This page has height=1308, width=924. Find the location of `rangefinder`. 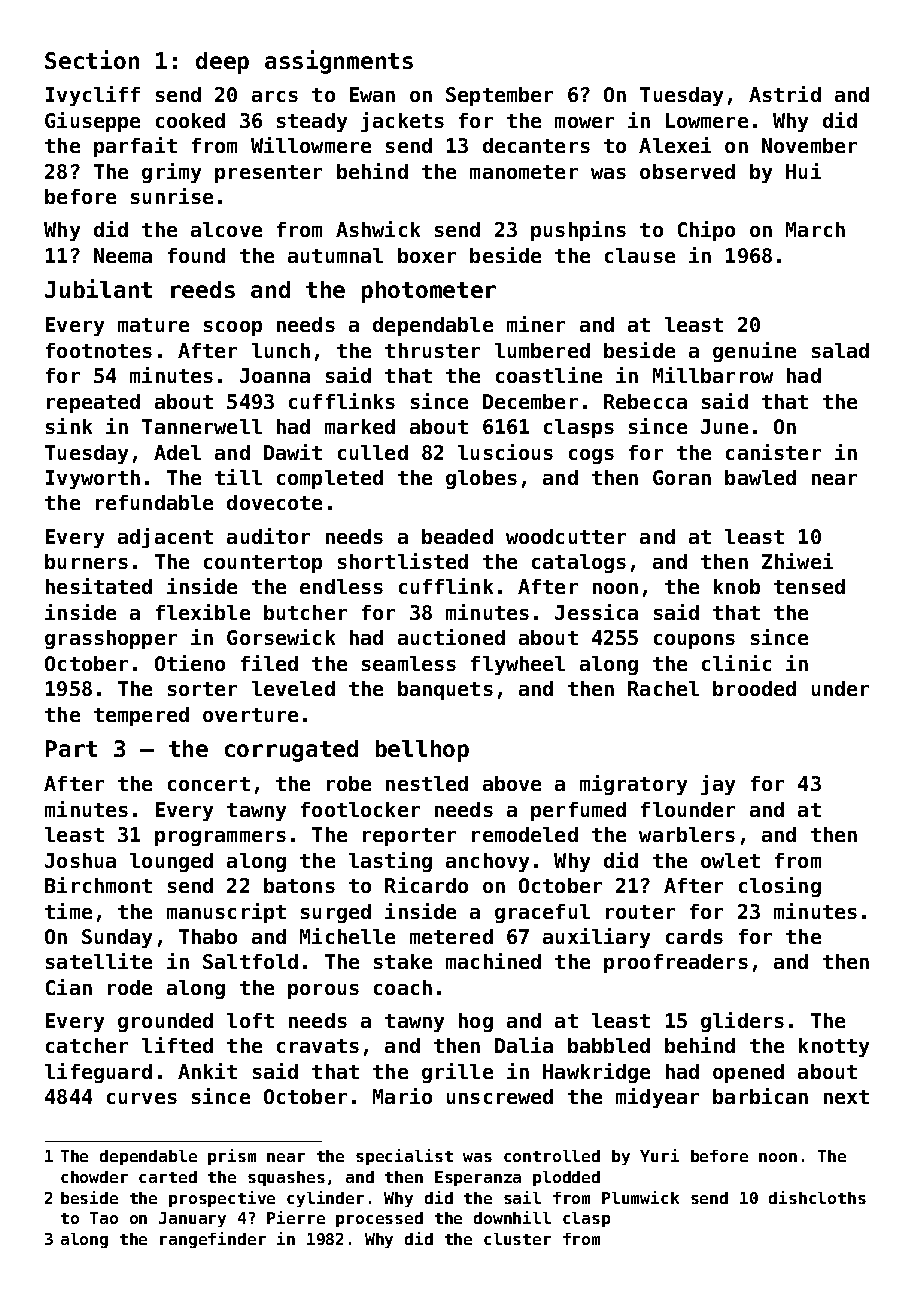

rangefinder is located at coordinates (213, 1240).
